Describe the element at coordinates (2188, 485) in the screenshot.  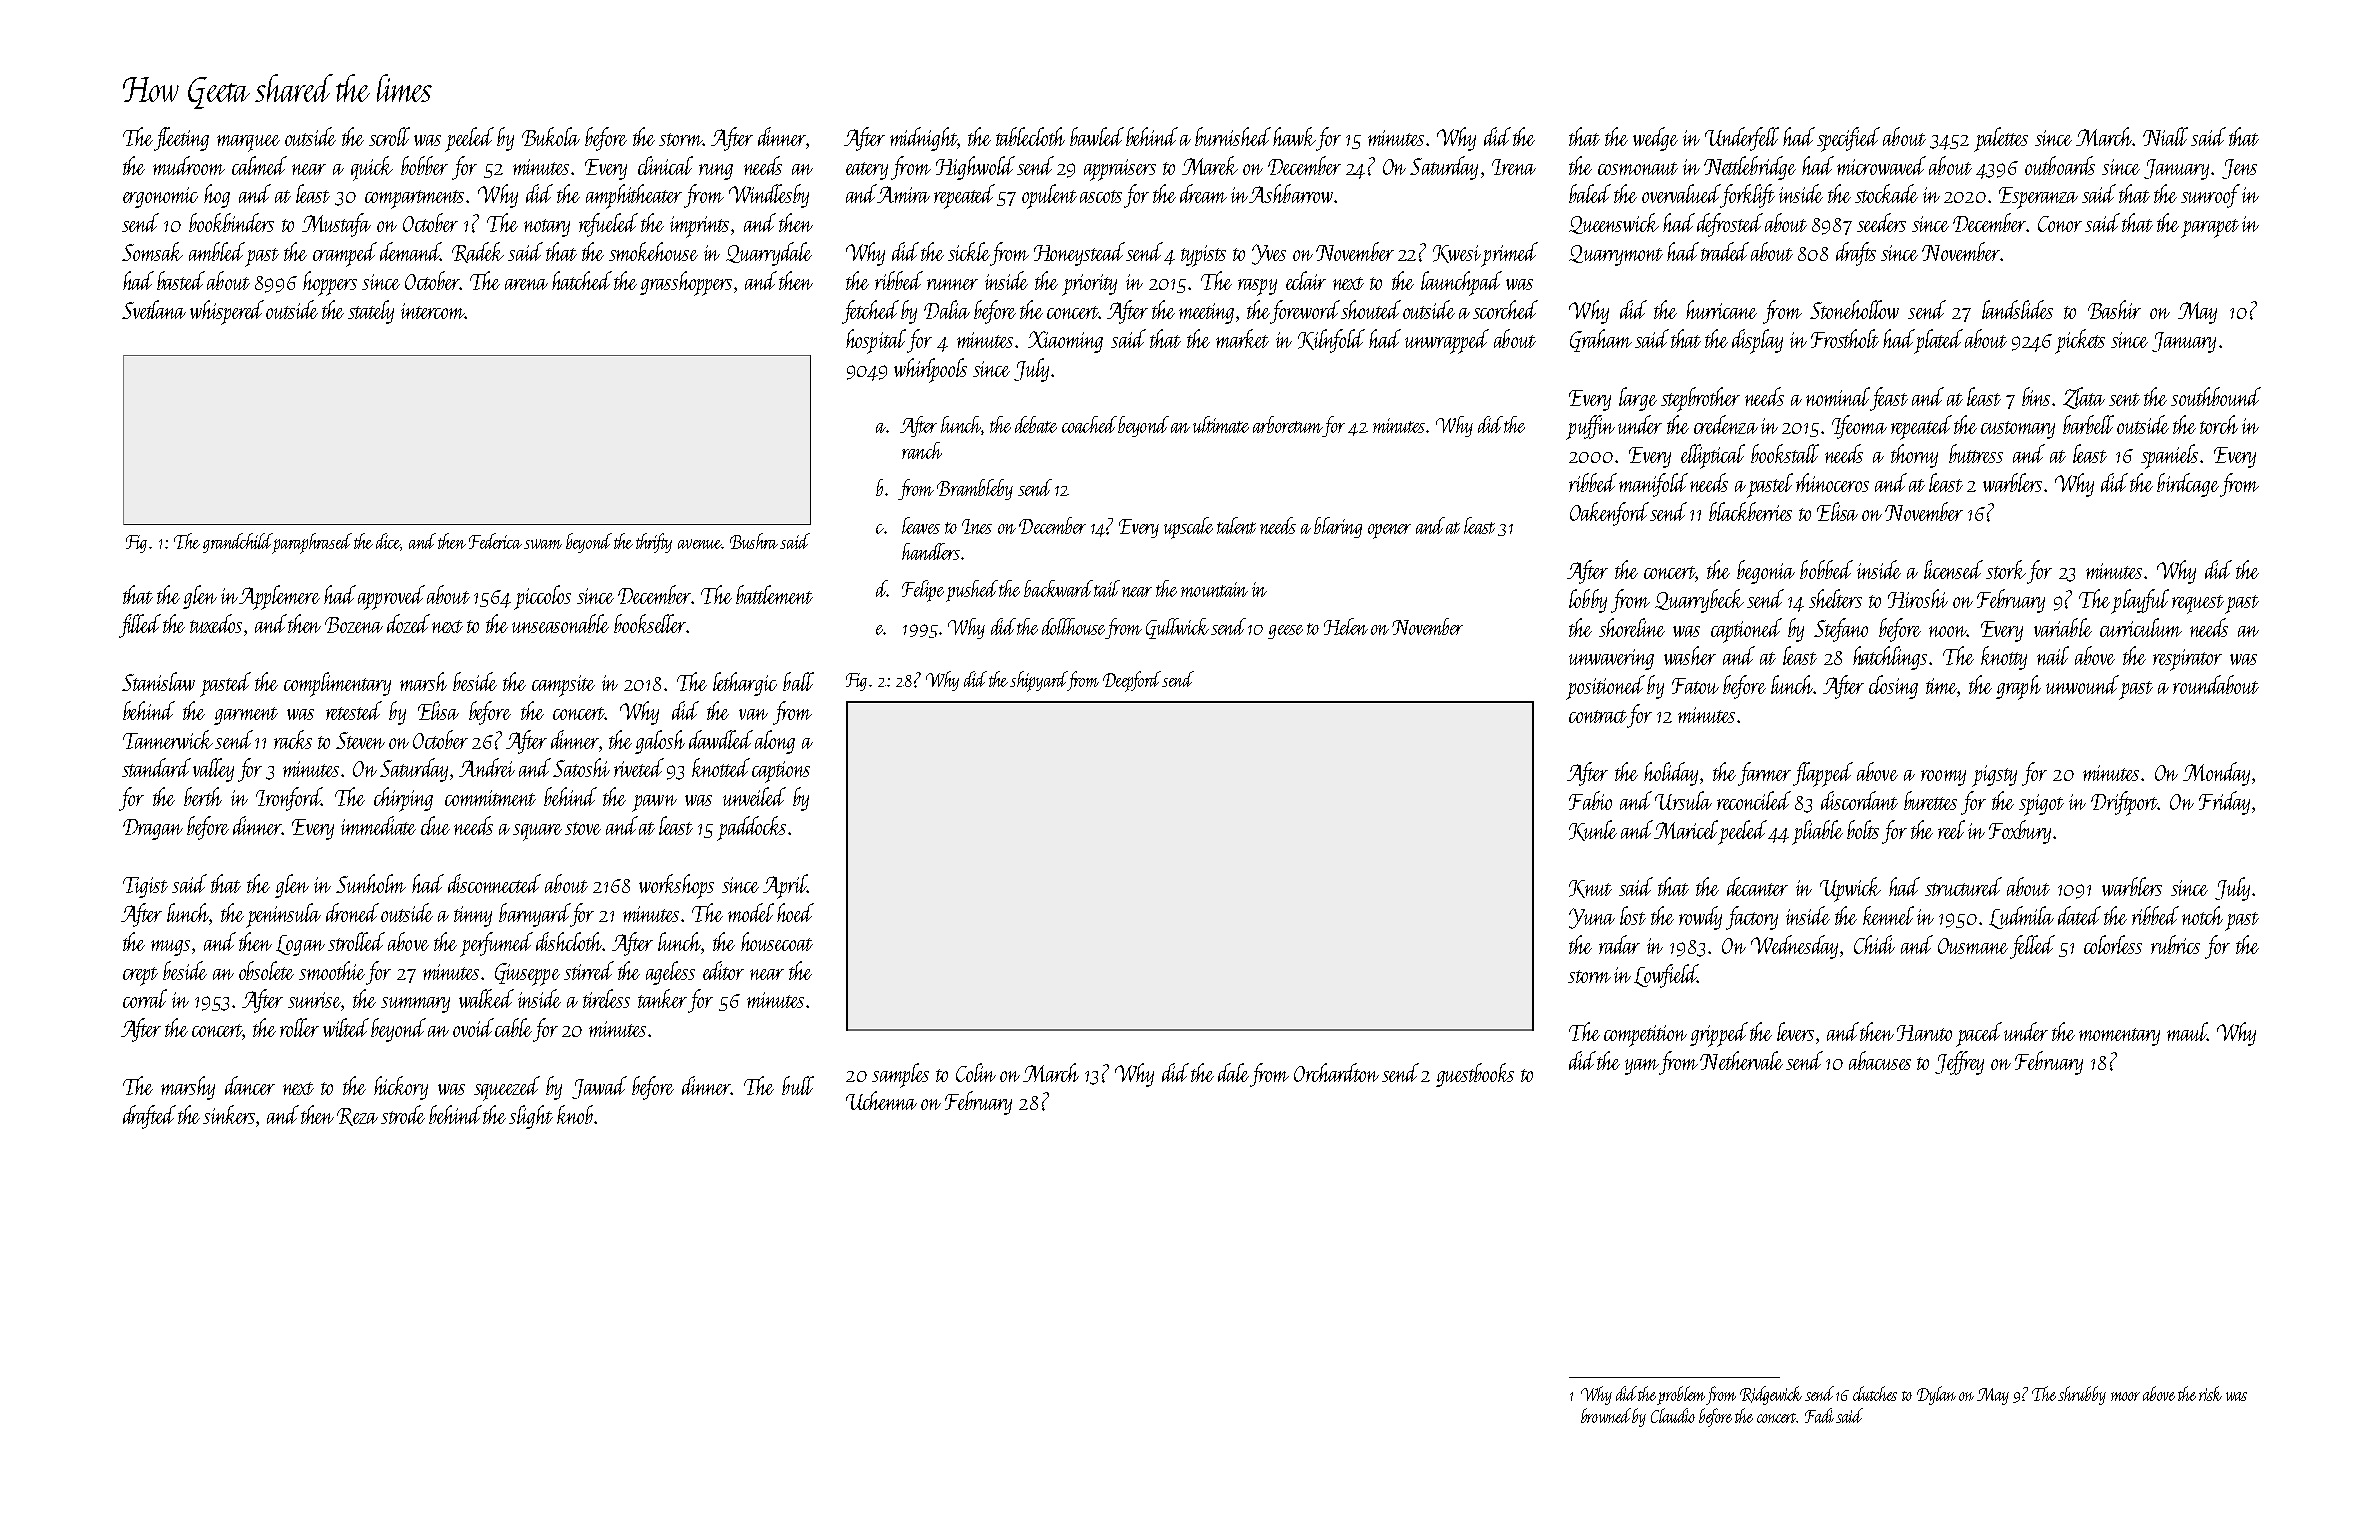
I see `birdcage` at that location.
